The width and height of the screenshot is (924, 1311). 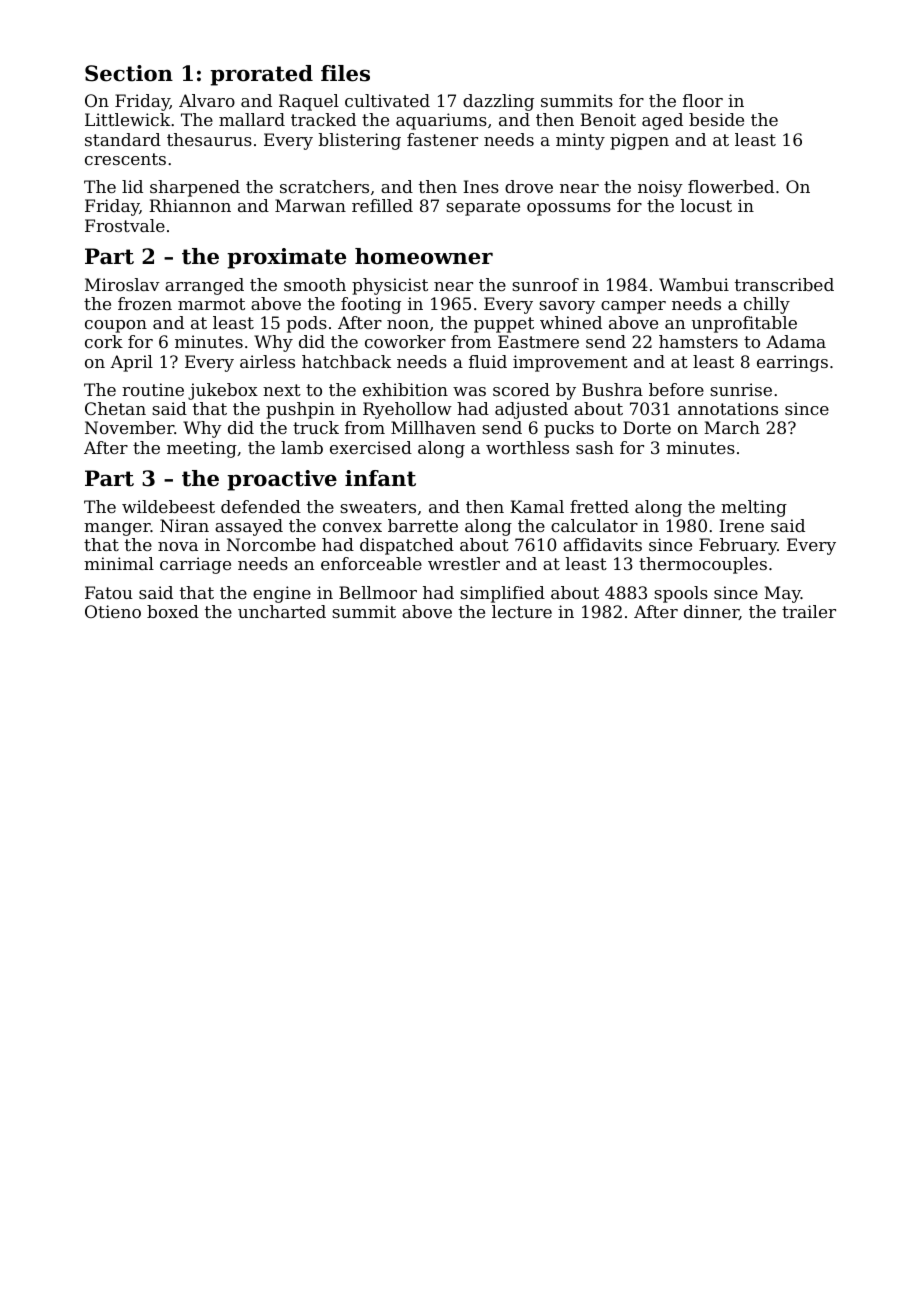 What do you see at coordinates (732, 427) in the screenshot?
I see `March` at bounding box center [732, 427].
